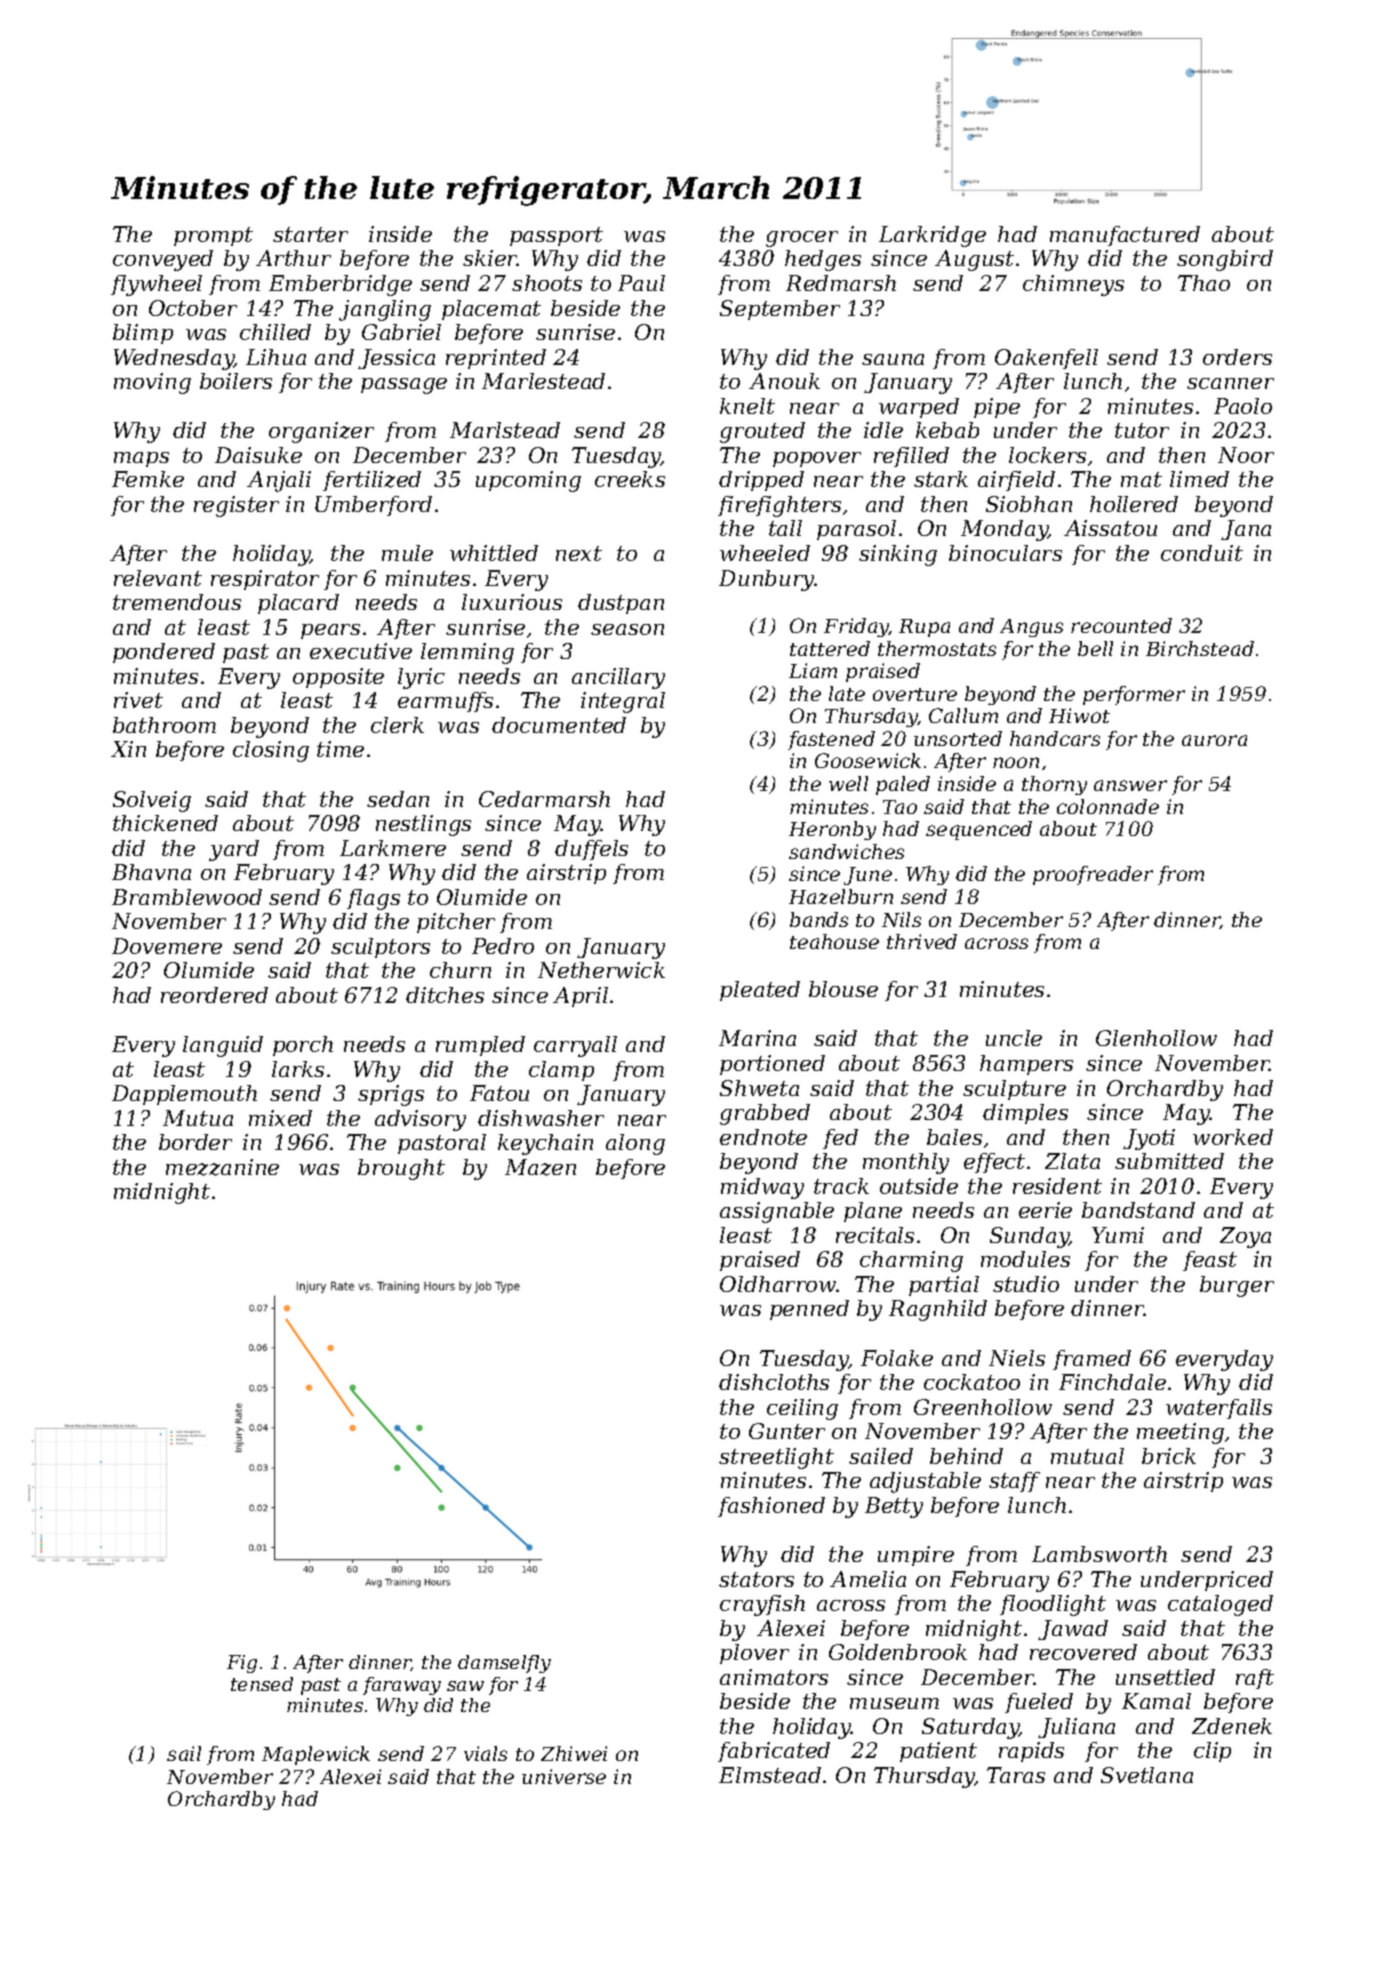 The width and height of the screenshot is (1386, 1969). What do you see at coordinates (158, 578) in the screenshot?
I see `relevant` at bounding box center [158, 578].
